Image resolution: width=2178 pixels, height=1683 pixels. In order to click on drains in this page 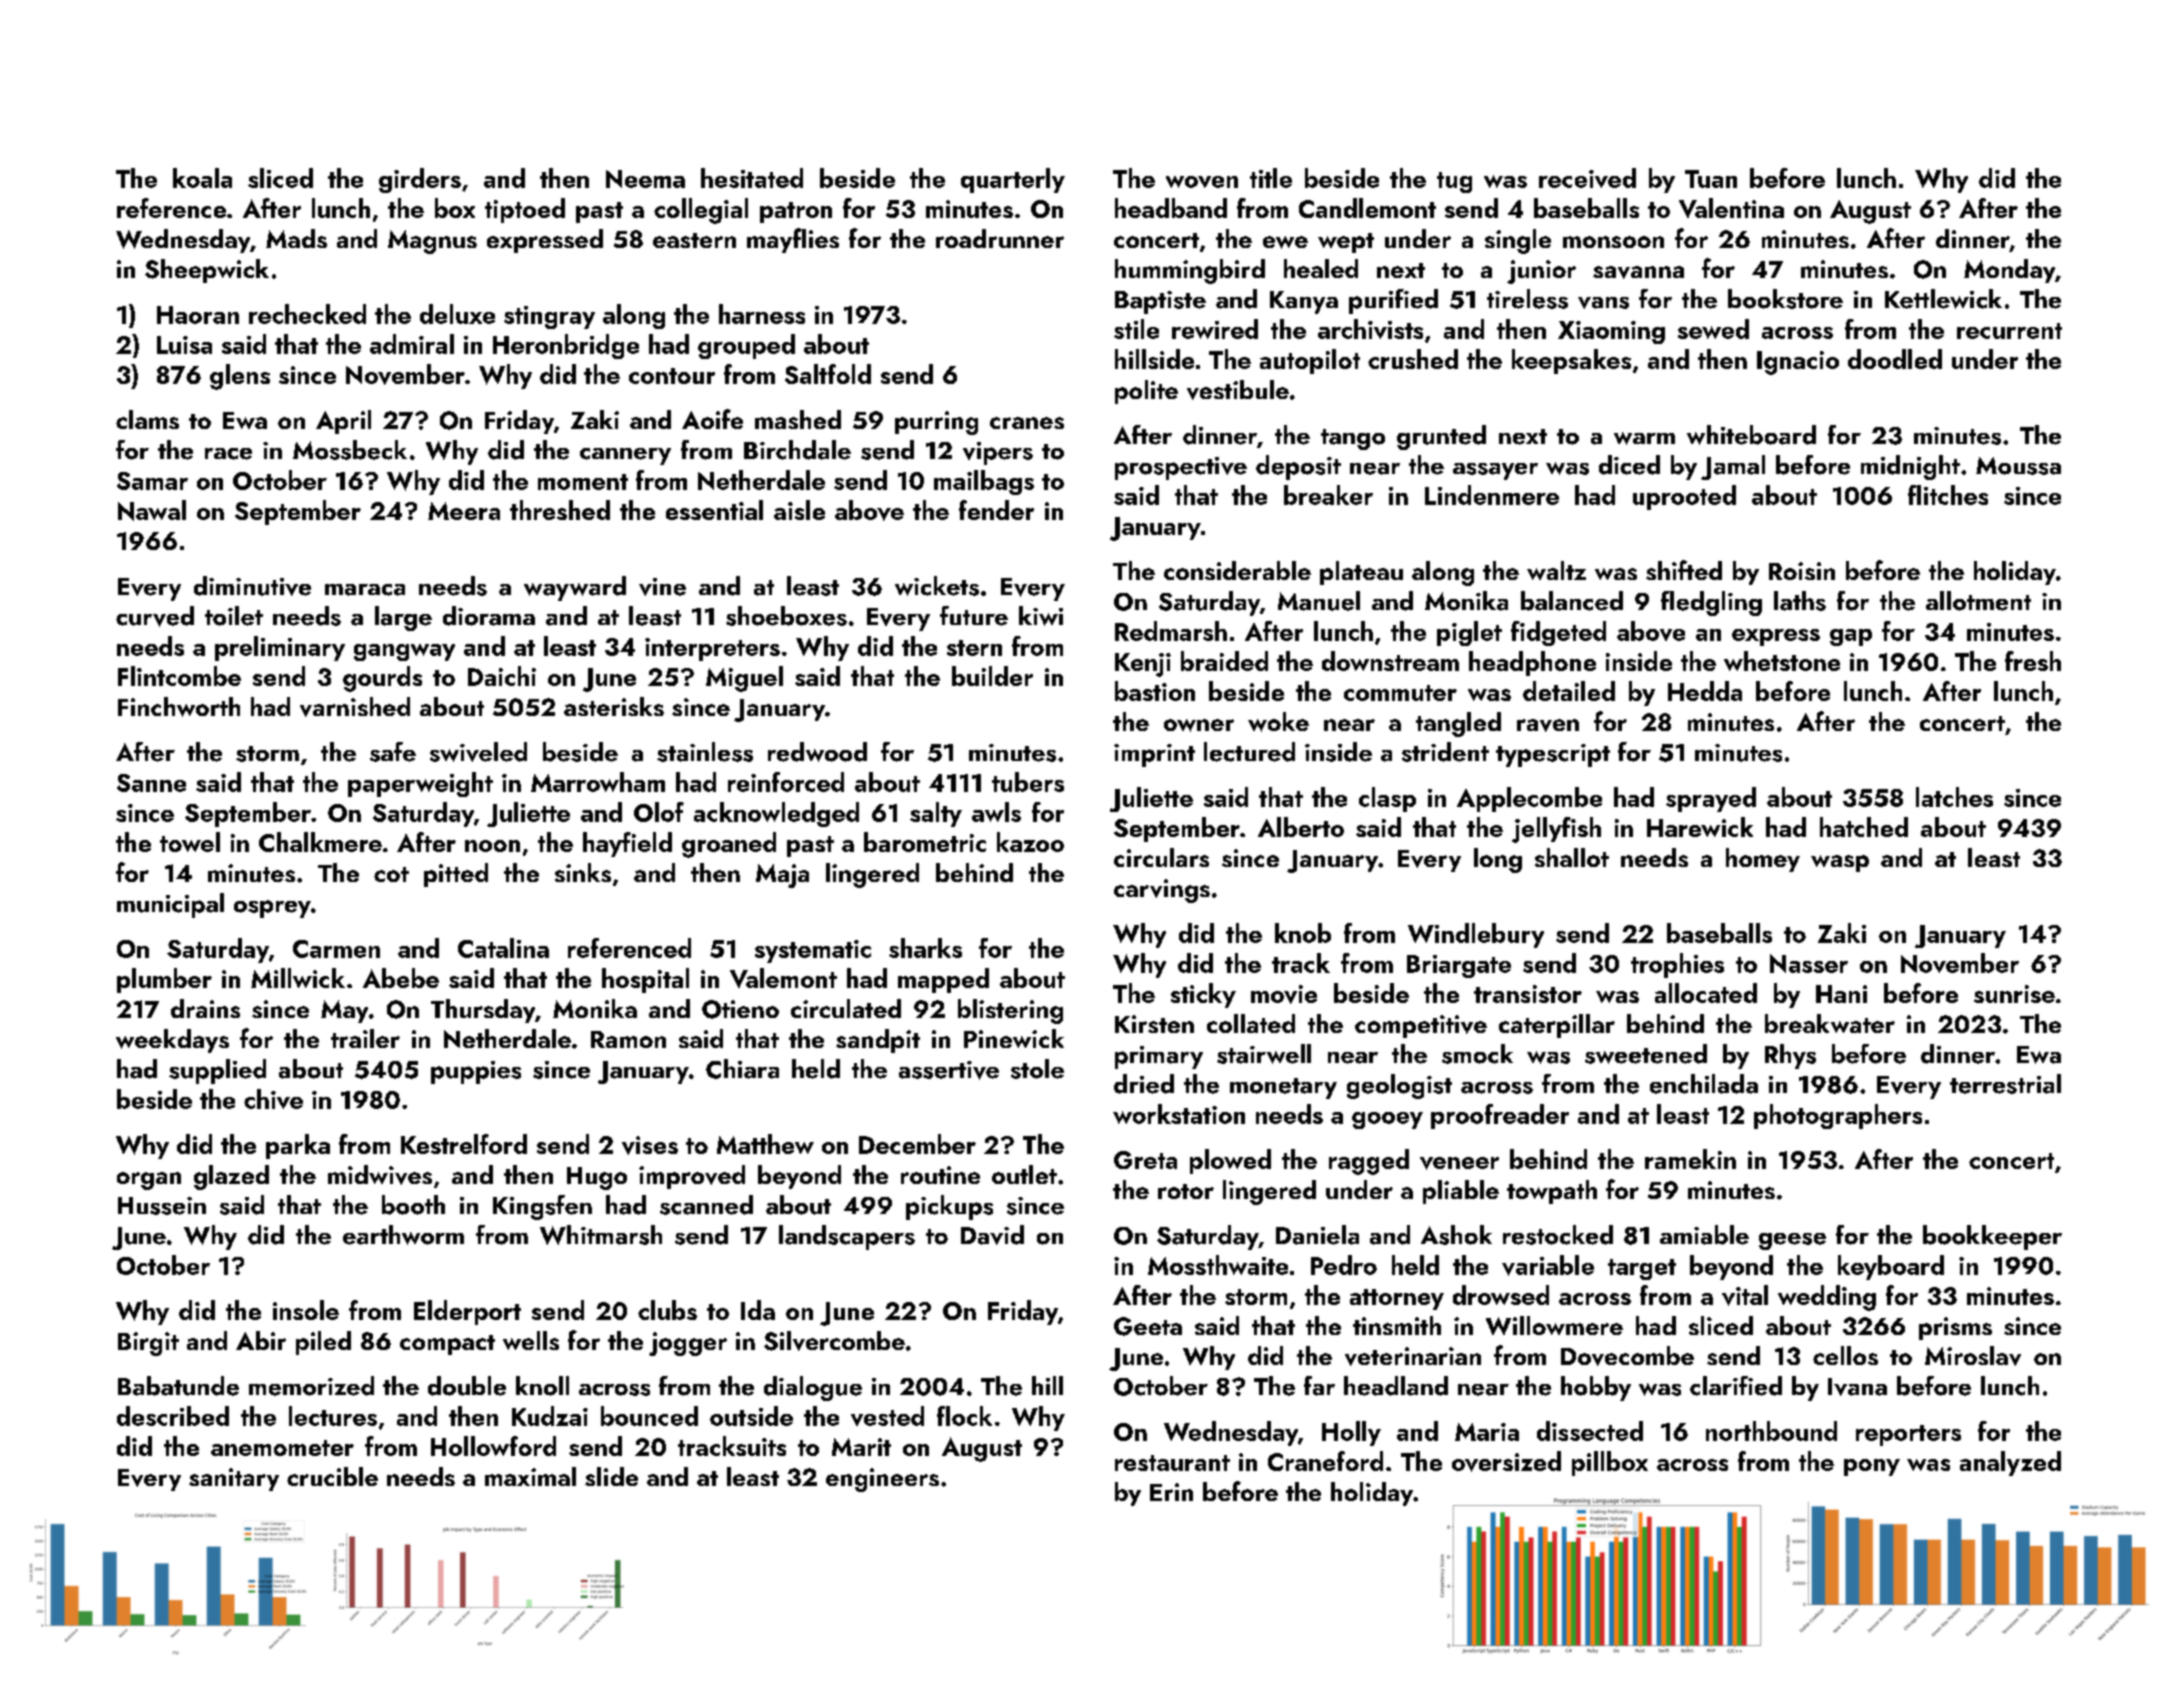, I will do `click(205, 1008)`.
